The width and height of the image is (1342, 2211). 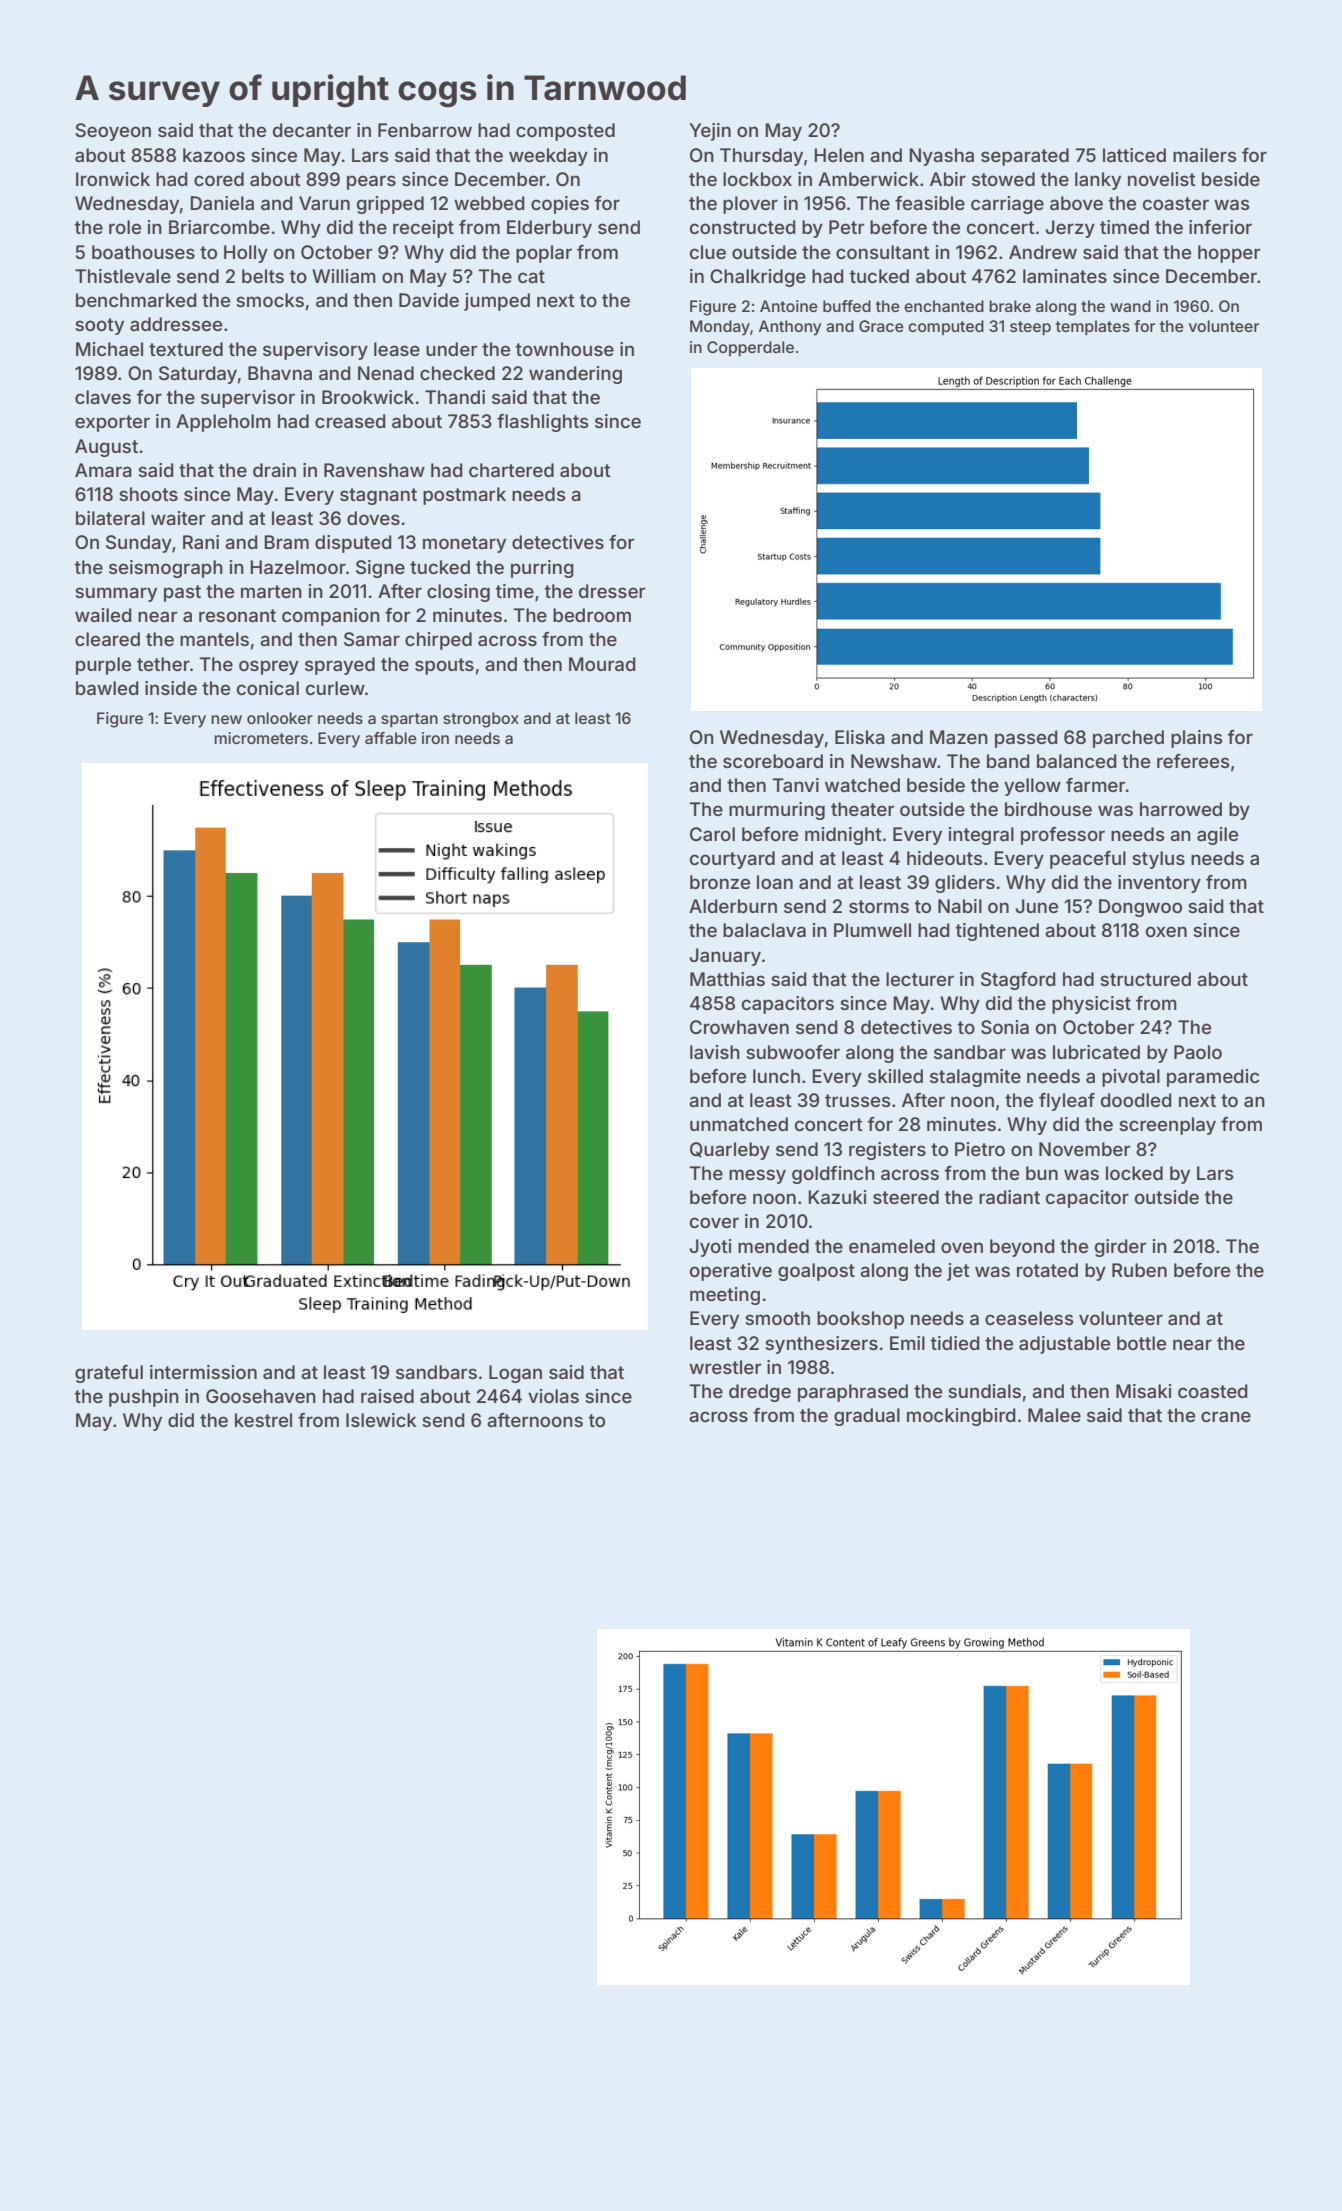 What do you see at coordinates (246, 254) in the image?
I see `Holly` at bounding box center [246, 254].
